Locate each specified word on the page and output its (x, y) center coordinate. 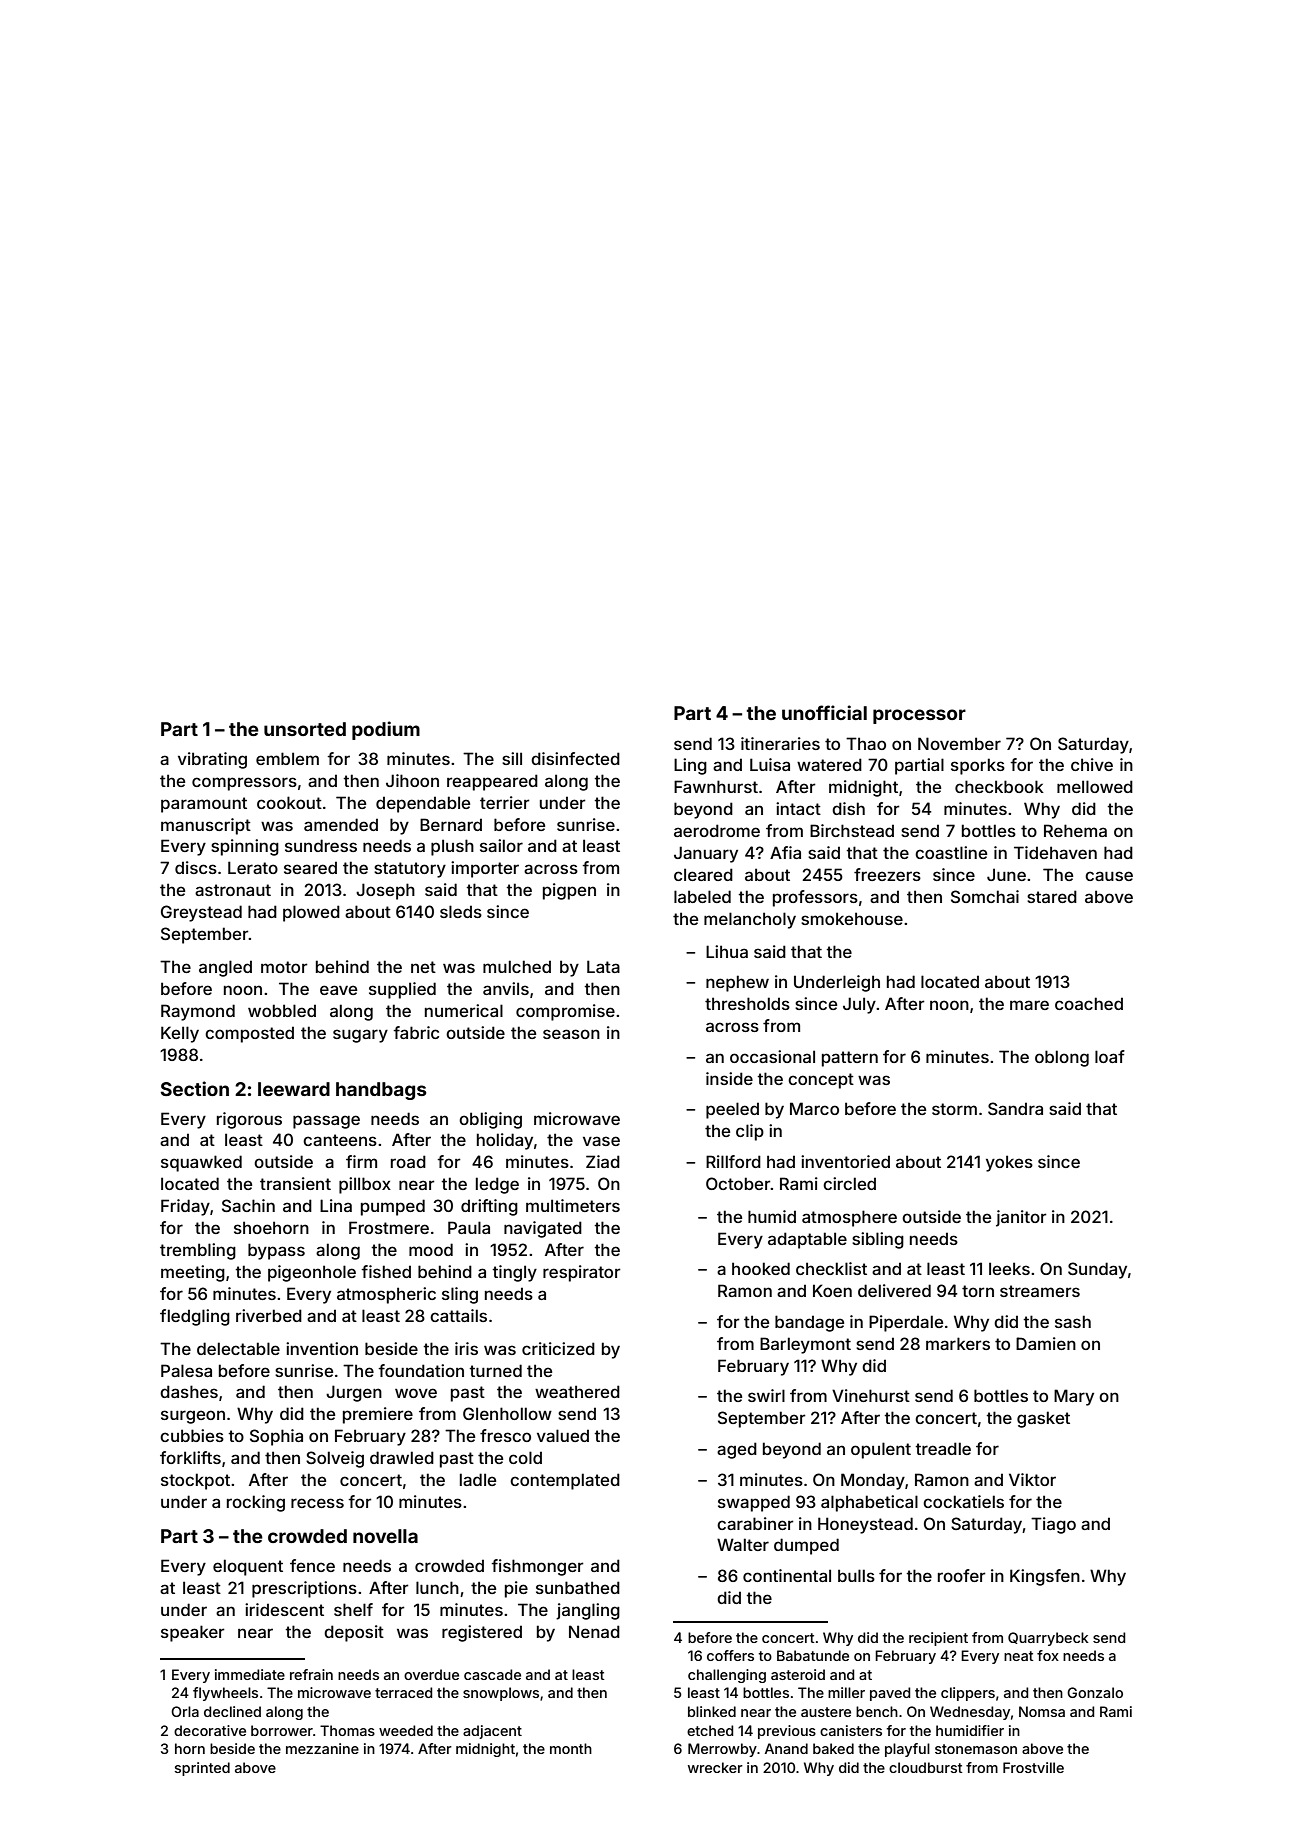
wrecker (715, 1767)
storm (954, 1109)
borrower (282, 1730)
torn (978, 1291)
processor (919, 716)
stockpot (195, 1481)
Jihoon (412, 780)
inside (729, 1078)
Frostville (1033, 1767)
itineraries (780, 743)
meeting (193, 1273)
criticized (558, 1348)
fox (1048, 1655)
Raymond (198, 1012)
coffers (730, 1655)
